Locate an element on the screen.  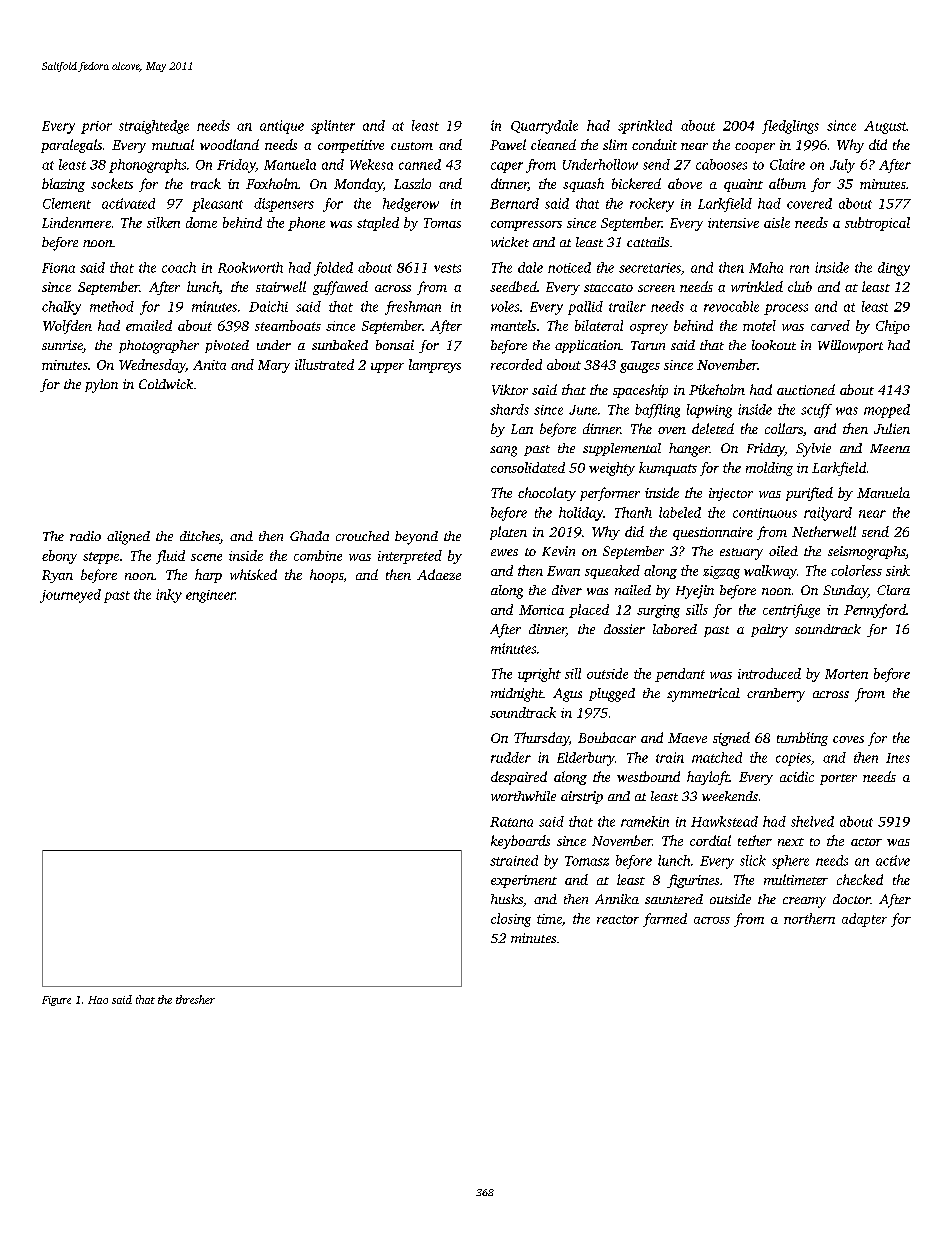
club is located at coordinates (800, 286).
